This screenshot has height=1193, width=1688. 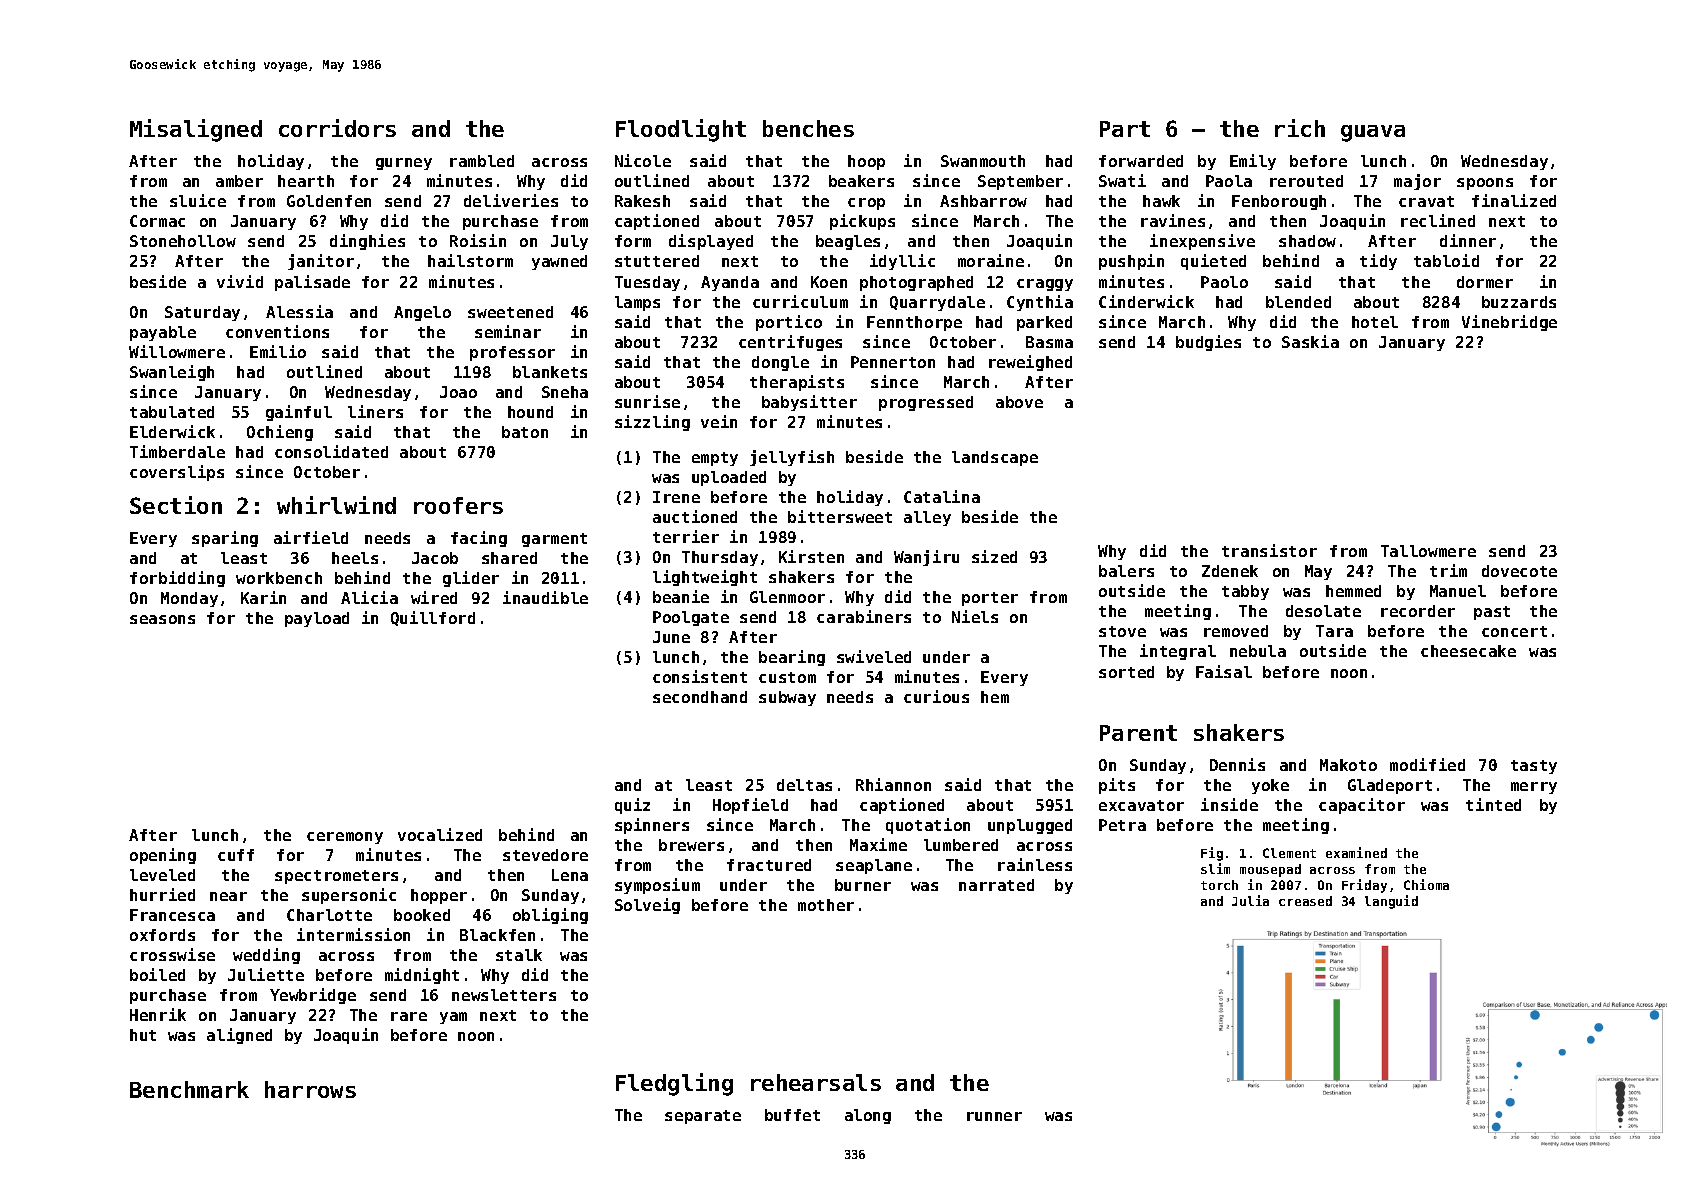 I want to click on lumbered, so click(x=961, y=845).
